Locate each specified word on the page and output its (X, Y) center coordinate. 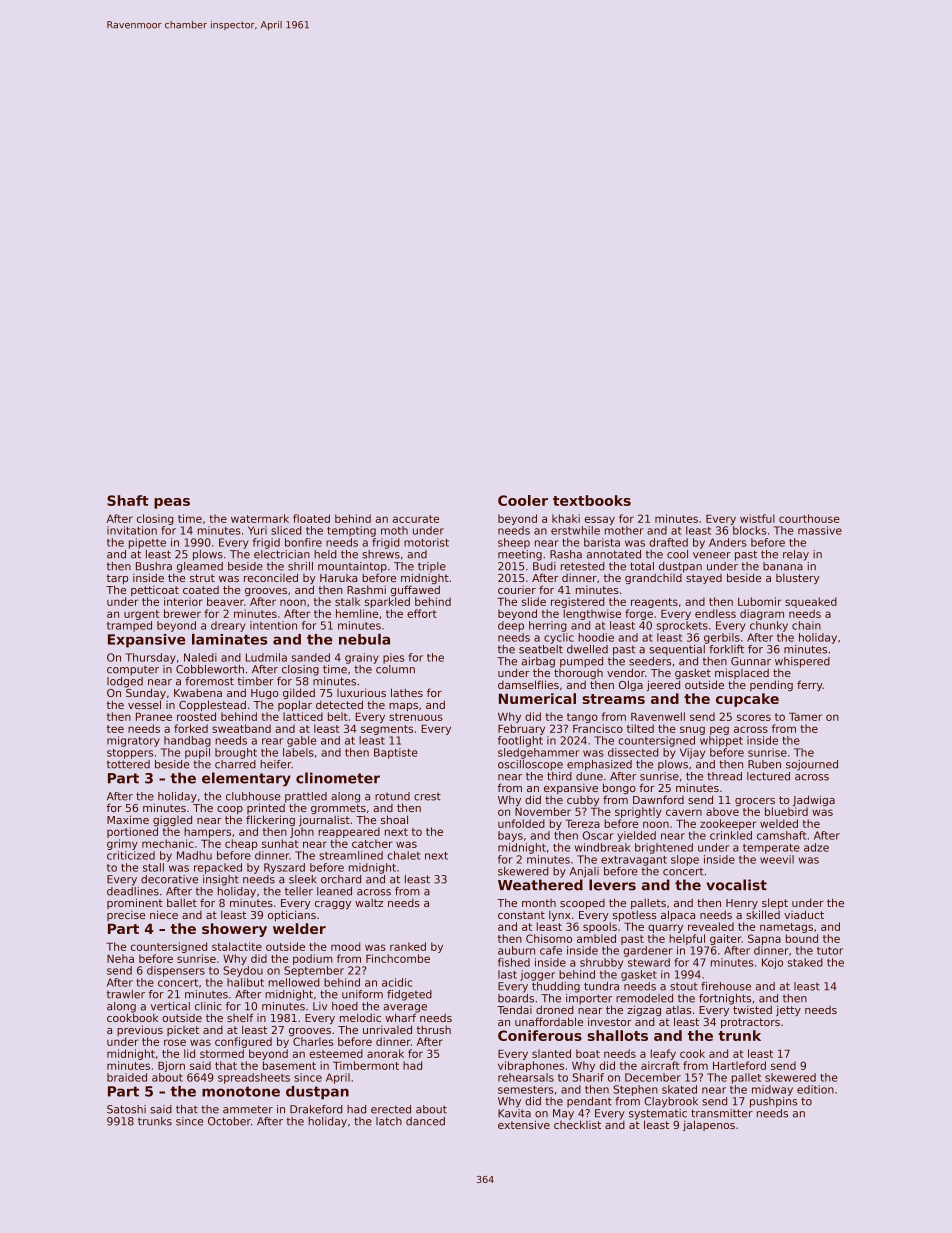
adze (816, 847)
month (539, 903)
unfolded (521, 823)
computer (133, 671)
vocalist (736, 885)
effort (422, 613)
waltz (369, 903)
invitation (132, 530)
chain (806, 625)
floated (311, 518)
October (229, 1121)
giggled (172, 820)
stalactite (237, 946)
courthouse (809, 518)
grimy (122, 844)
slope (685, 860)
